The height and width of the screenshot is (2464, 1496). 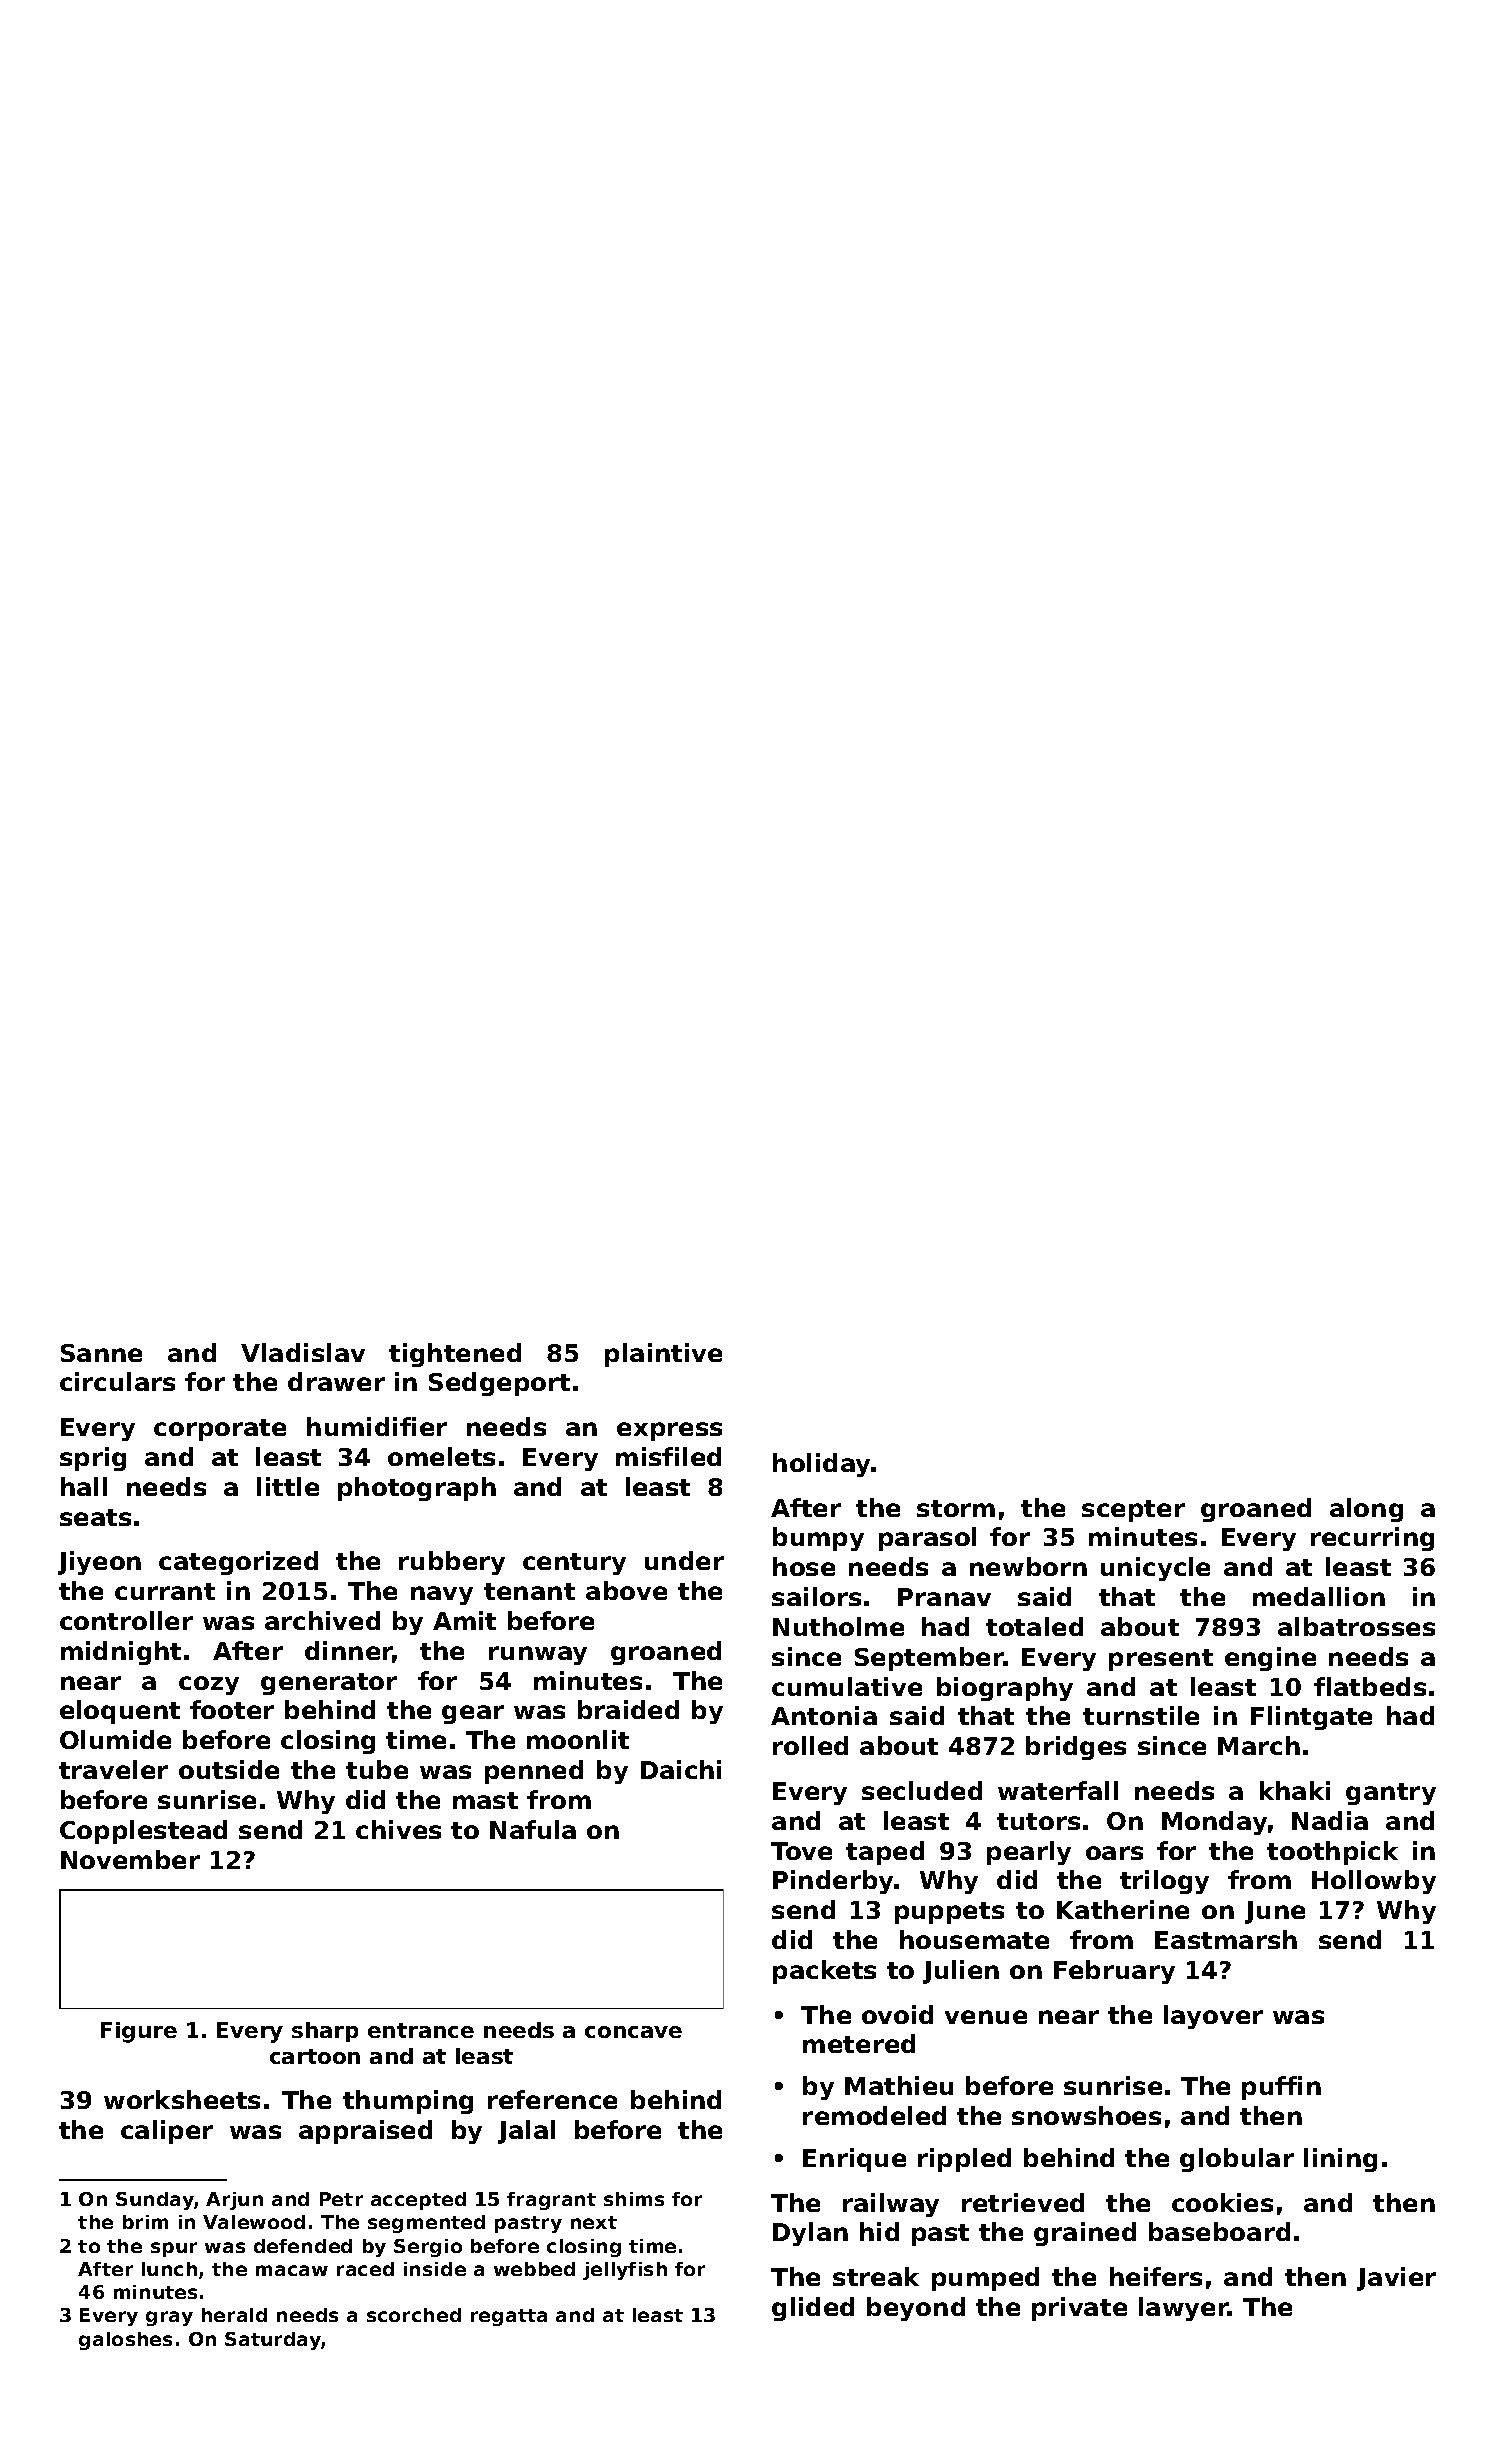 What do you see at coordinates (1366, 1510) in the screenshot?
I see `along` at bounding box center [1366, 1510].
